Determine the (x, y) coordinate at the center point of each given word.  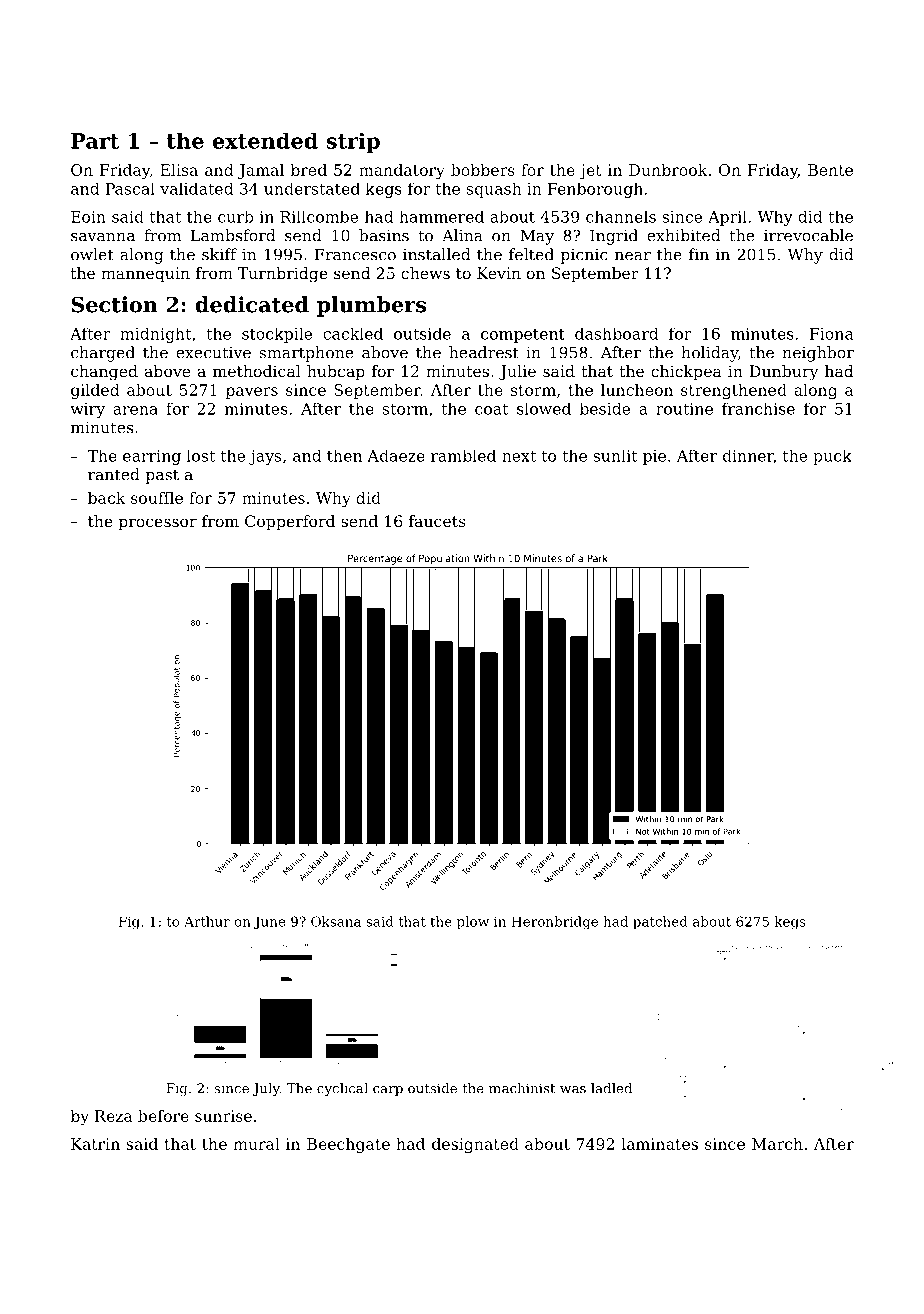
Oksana (336, 921)
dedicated (252, 304)
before (163, 1116)
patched (660, 923)
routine (684, 409)
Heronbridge (554, 923)
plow (473, 923)
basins (384, 235)
